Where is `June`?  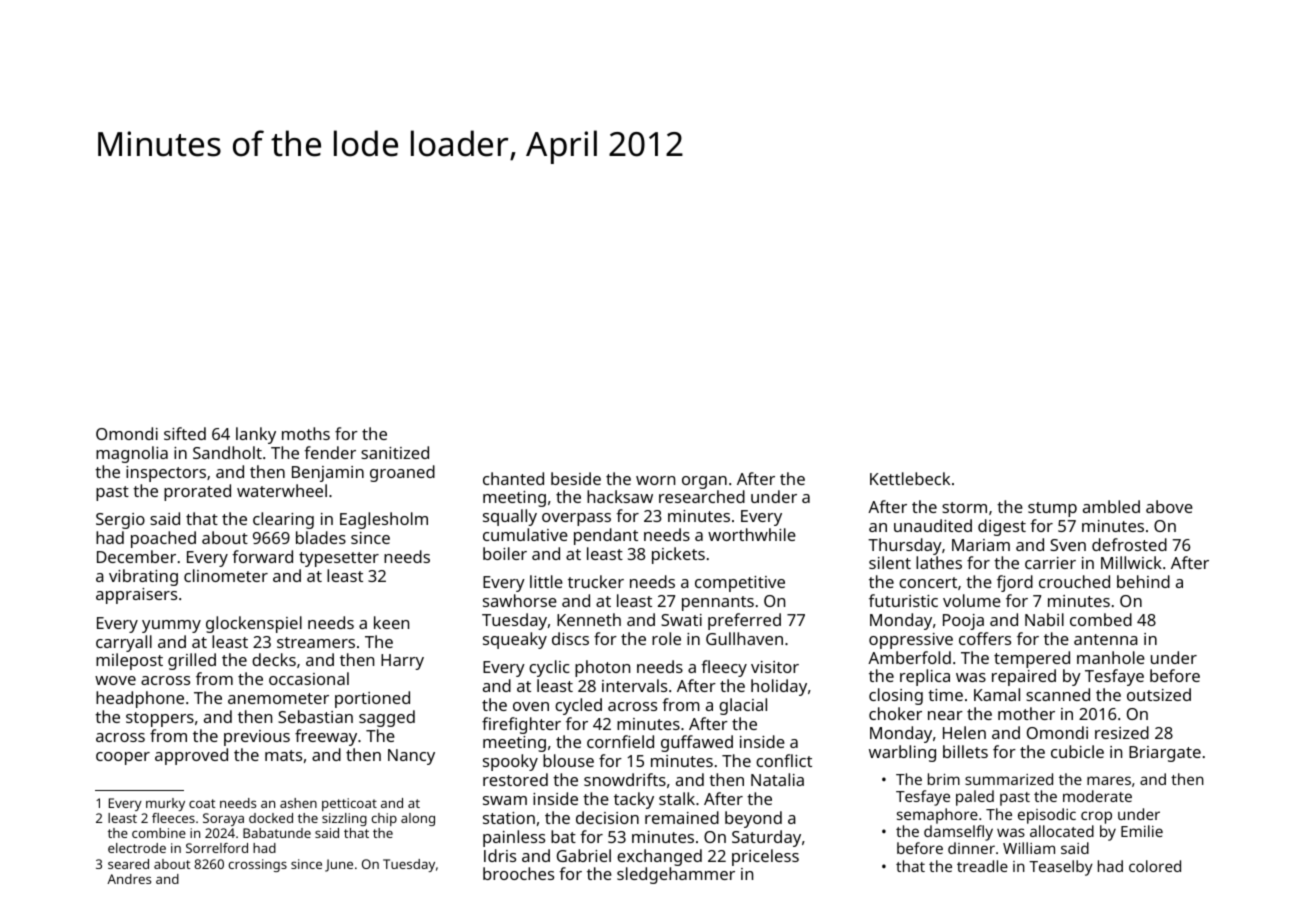
June is located at coordinates (339, 865).
